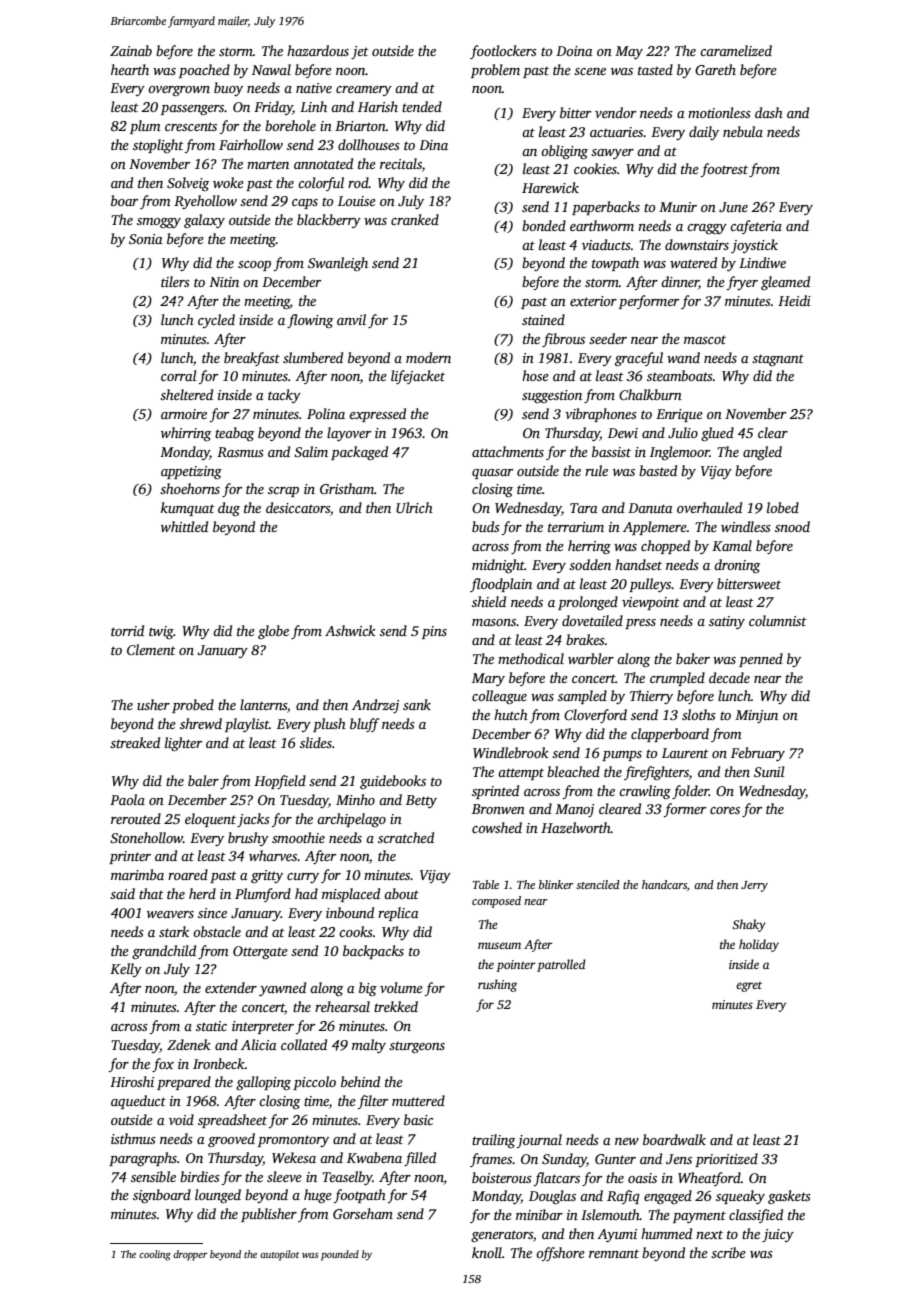 The image size is (924, 1308). I want to click on columnist, so click(778, 620).
